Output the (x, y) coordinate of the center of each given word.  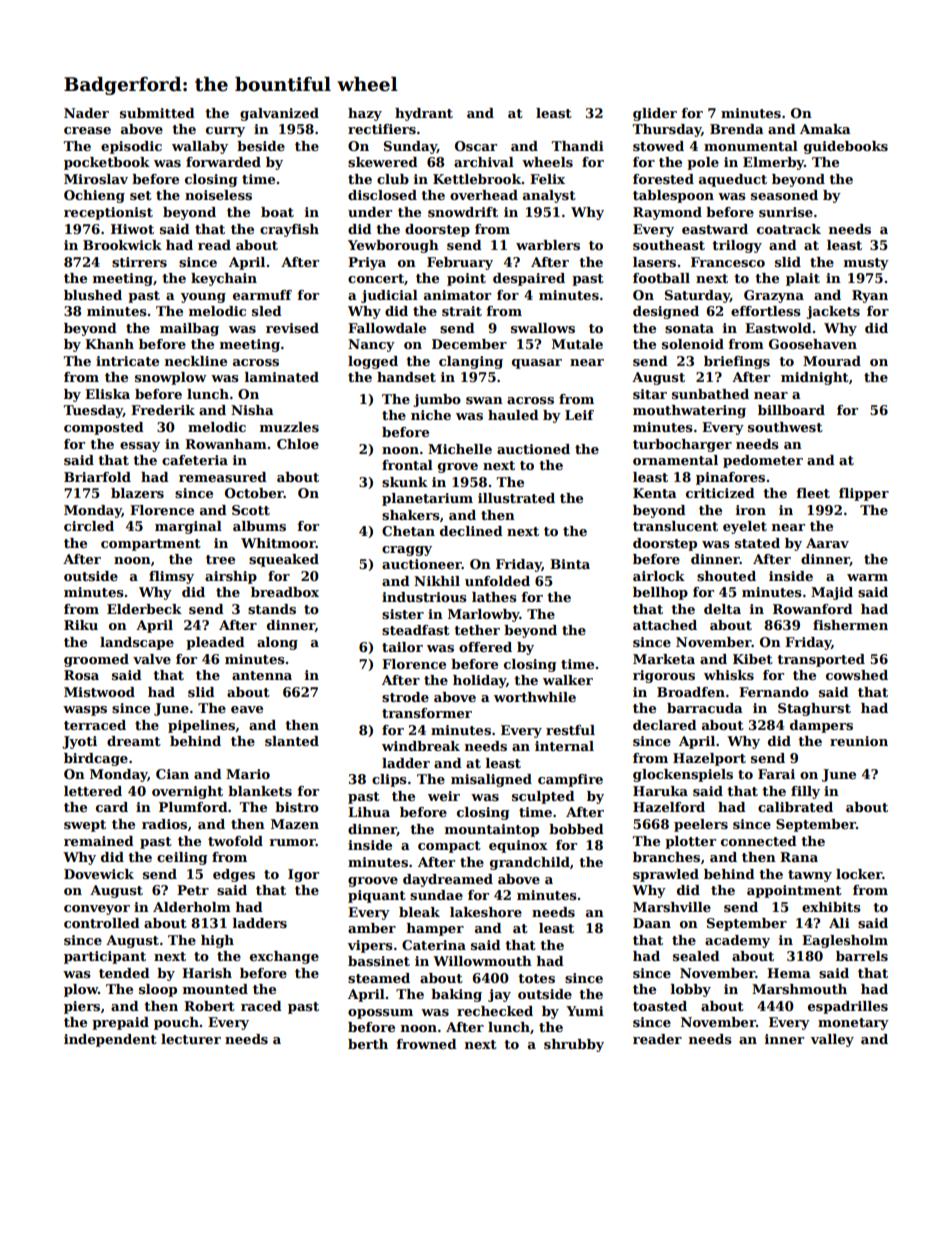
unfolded (497, 581)
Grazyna (774, 296)
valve (152, 659)
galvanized (279, 114)
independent (110, 1040)
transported (821, 660)
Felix (547, 179)
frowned (426, 1044)
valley (832, 1040)
